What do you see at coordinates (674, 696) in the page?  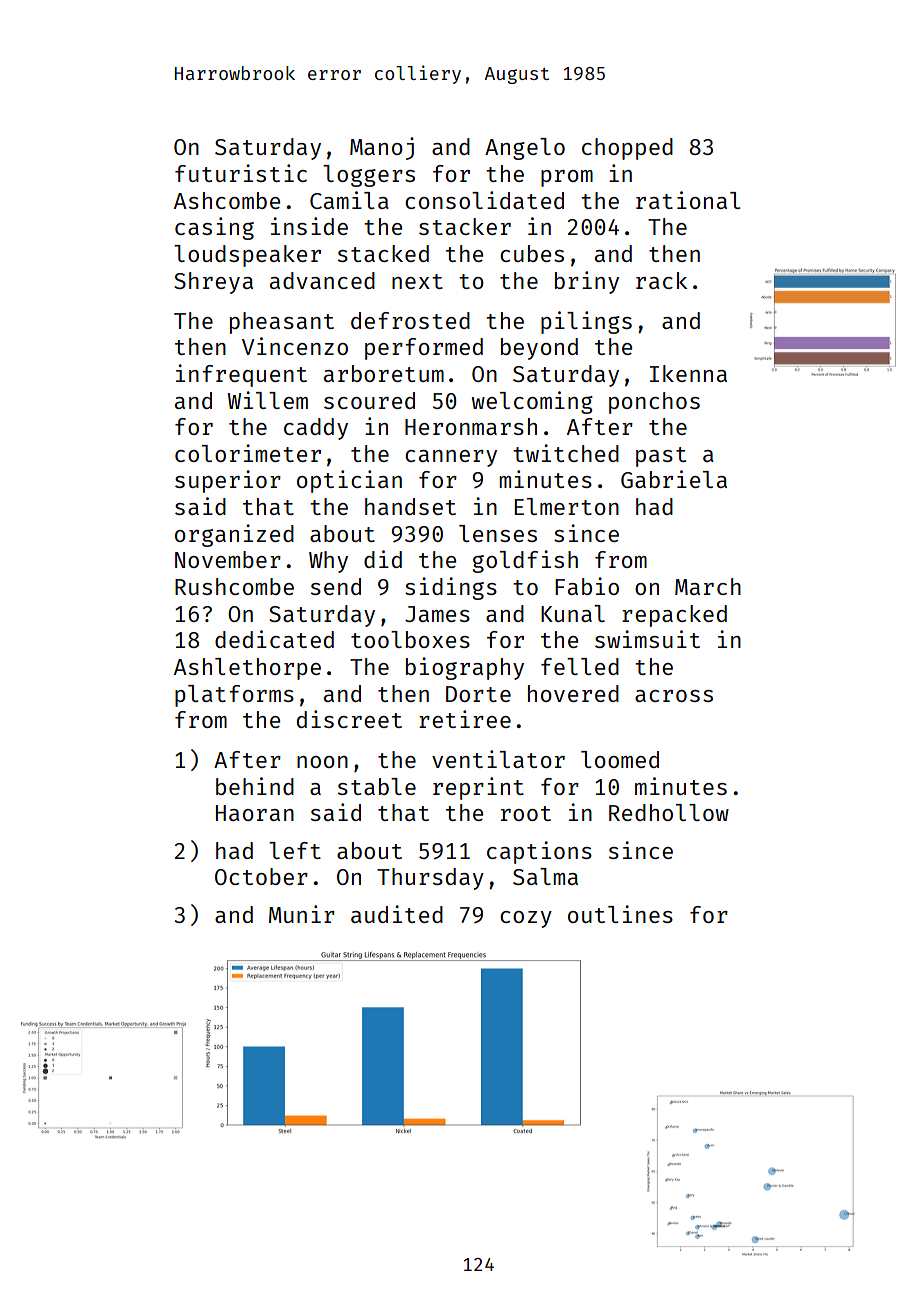 I see `across` at bounding box center [674, 696].
